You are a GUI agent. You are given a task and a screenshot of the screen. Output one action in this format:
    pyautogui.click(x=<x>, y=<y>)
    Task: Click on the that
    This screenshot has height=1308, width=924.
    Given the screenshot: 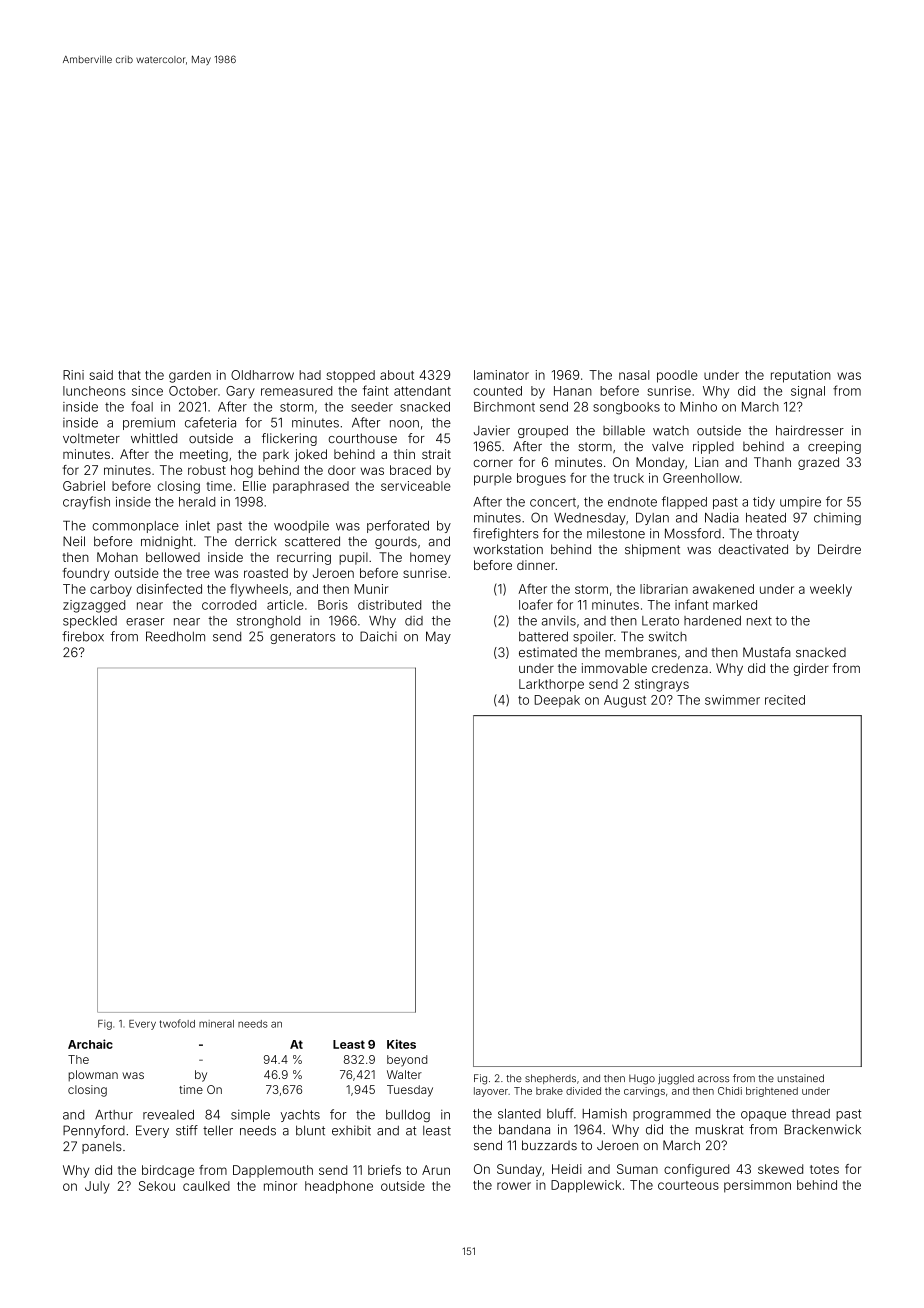 What is the action you would take?
    pyautogui.click(x=129, y=375)
